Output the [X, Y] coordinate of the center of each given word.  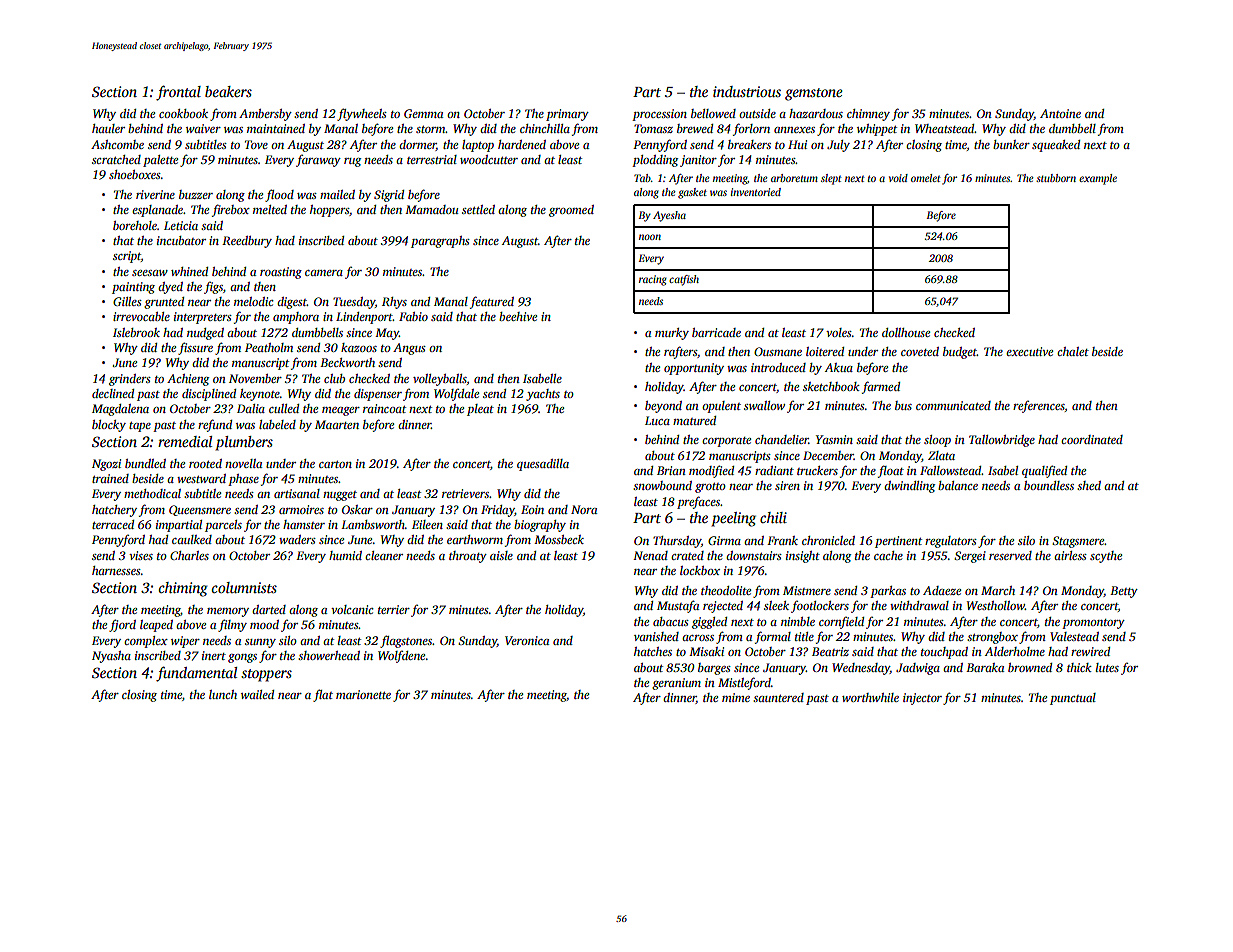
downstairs [754, 555]
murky [672, 334]
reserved [1010, 555]
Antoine [1060, 113]
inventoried [756, 192]
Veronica [527, 640]
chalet [1073, 351]
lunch [223, 694]
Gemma [423, 113]
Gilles [127, 301]
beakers [228, 91]
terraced [113, 524]
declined [113, 393]
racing [653, 280]
